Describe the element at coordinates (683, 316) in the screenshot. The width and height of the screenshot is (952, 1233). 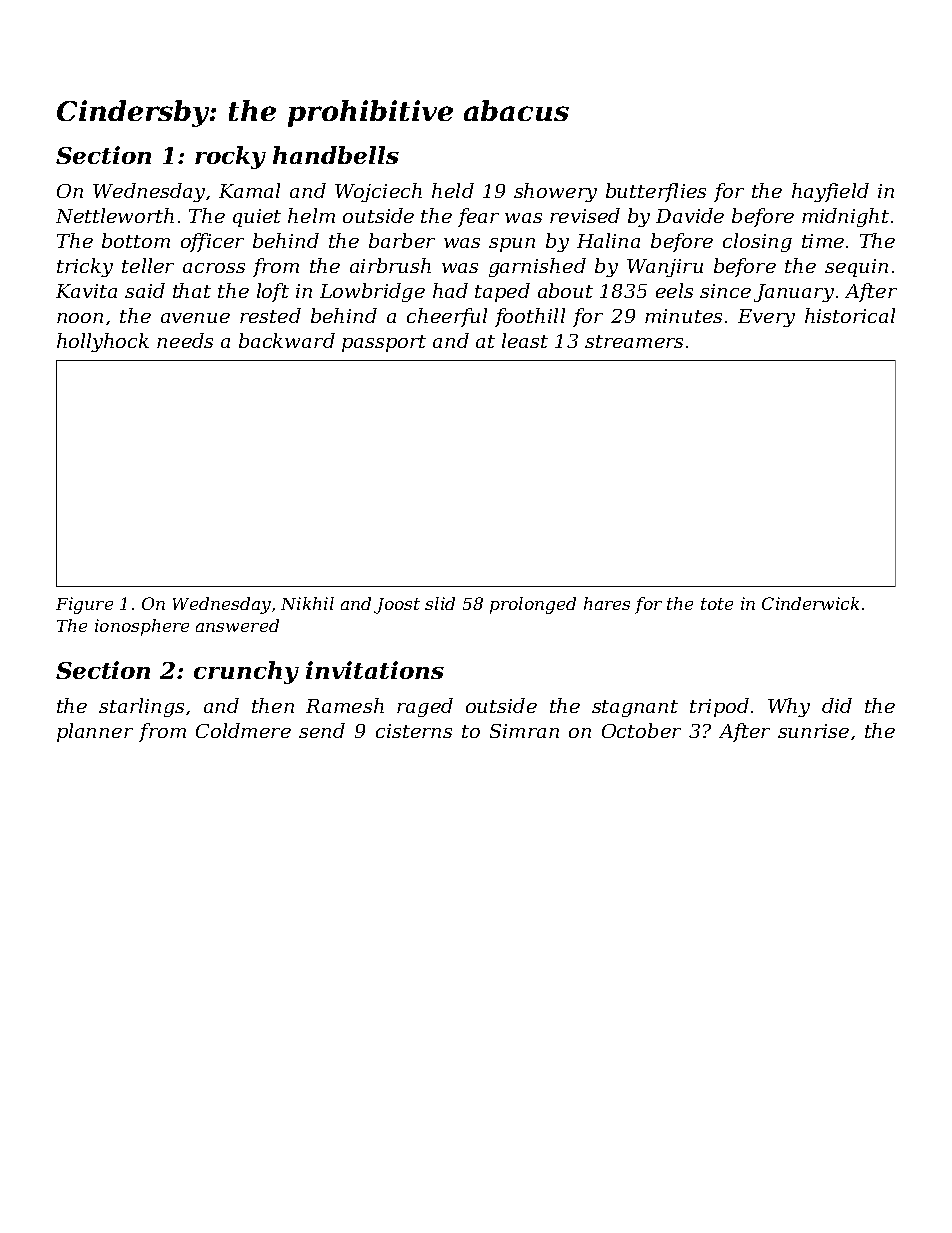
I see `minutes` at that location.
